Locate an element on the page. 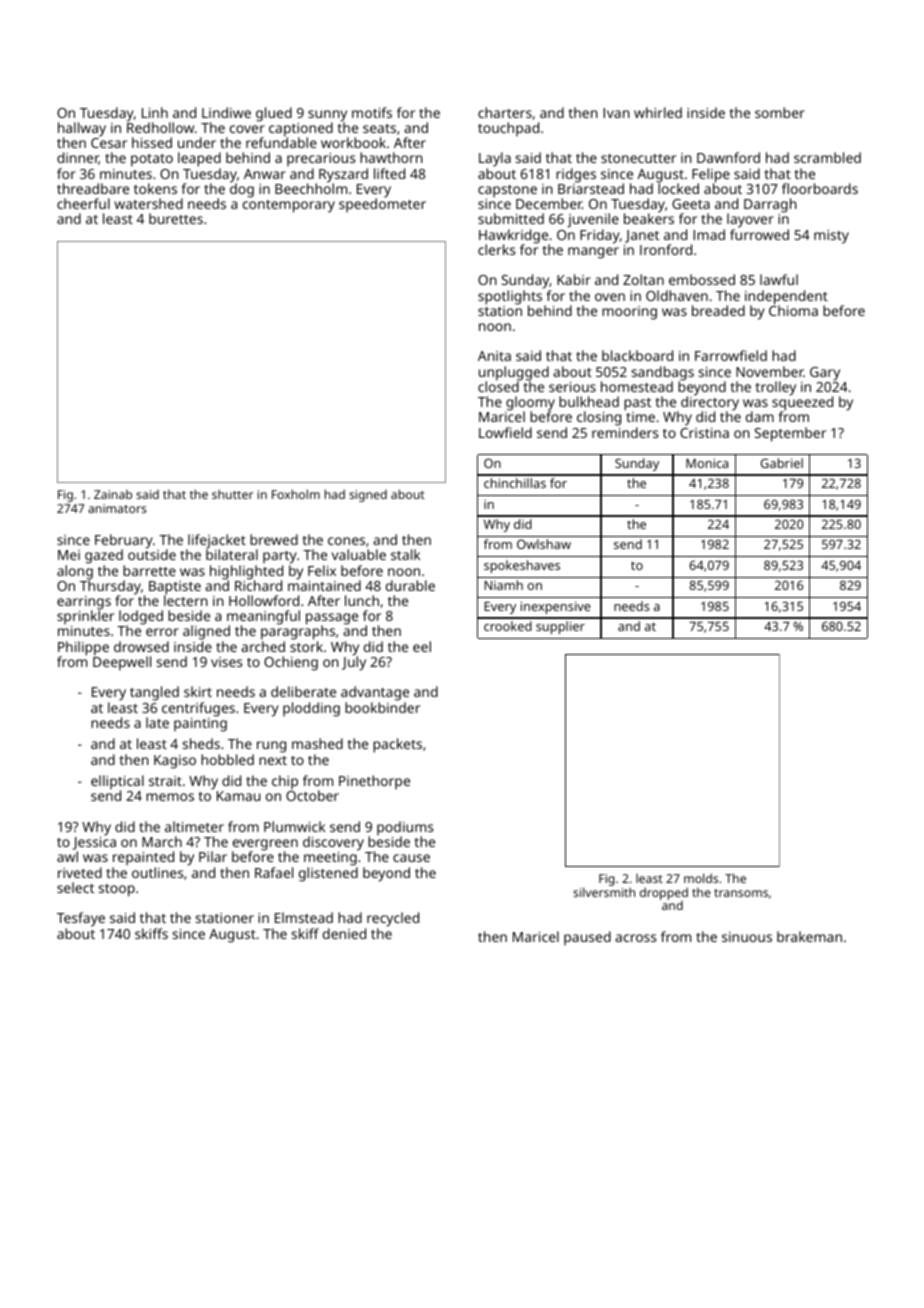 The image size is (924, 1308). burettes is located at coordinates (176, 218).
